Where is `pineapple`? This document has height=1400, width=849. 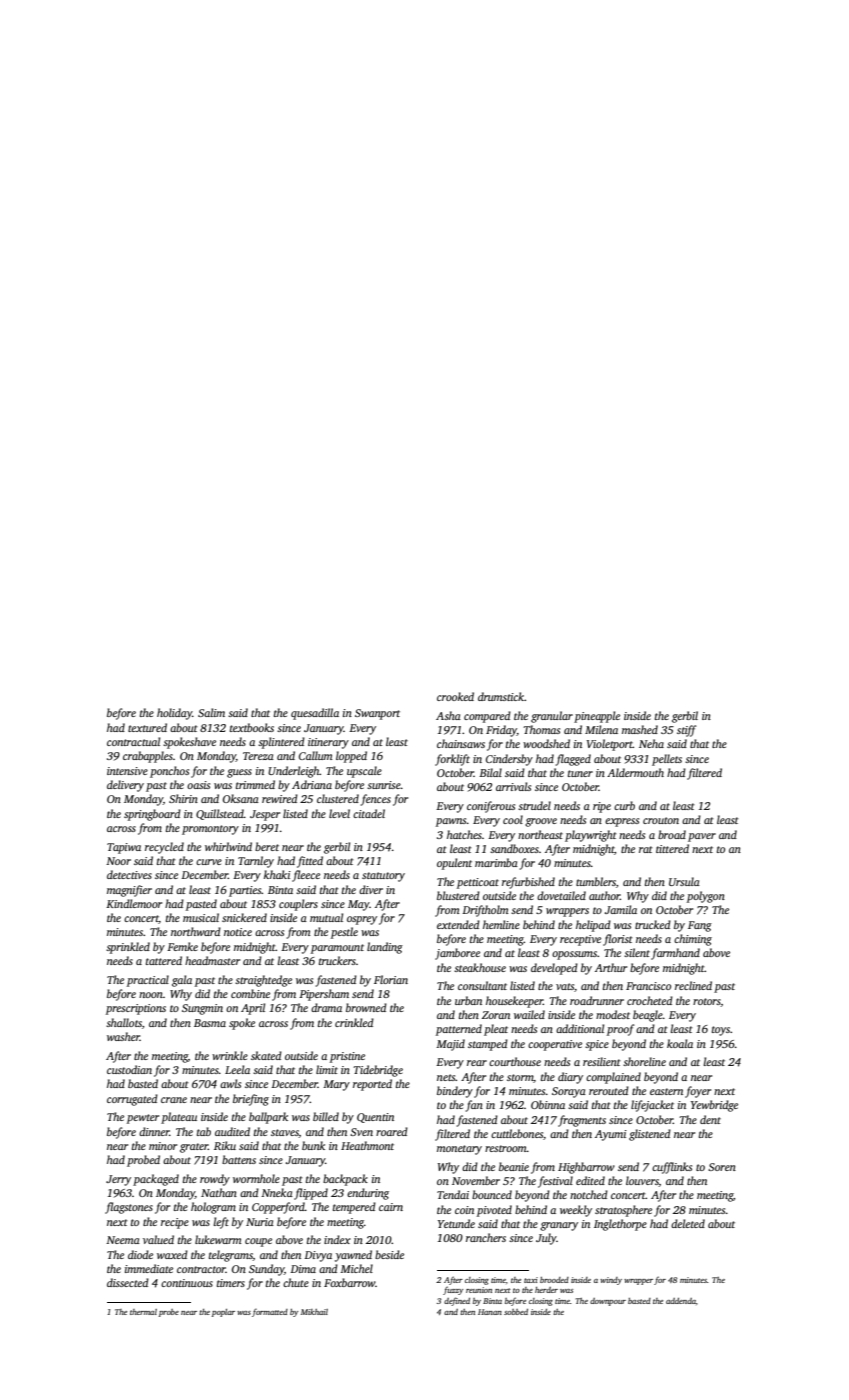 pineapple is located at coordinates (597, 717).
